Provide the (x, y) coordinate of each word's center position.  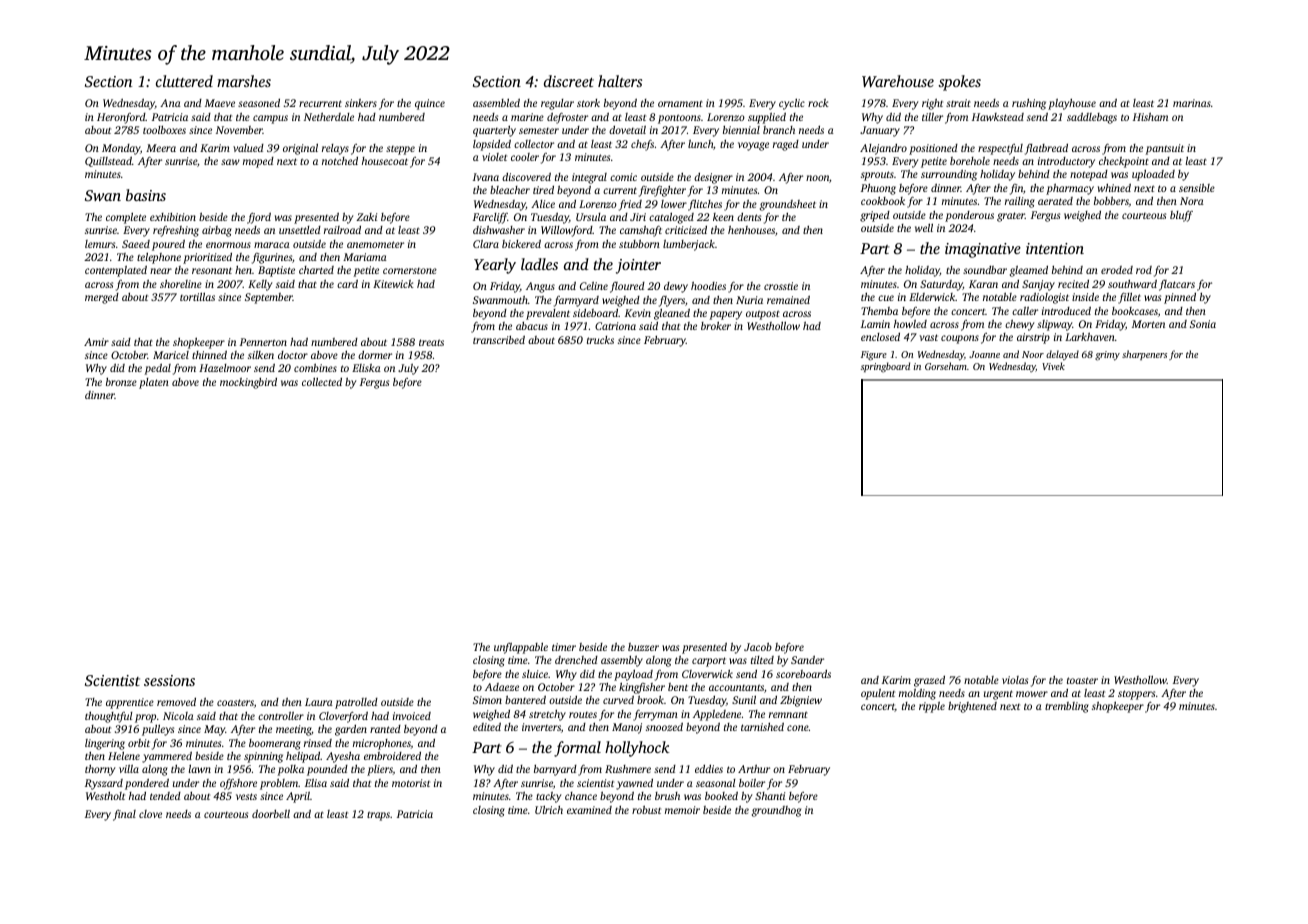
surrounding (949, 175)
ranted (385, 729)
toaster (1082, 680)
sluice (535, 674)
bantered (525, 699)
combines (315, 367)
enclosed (880, 337)
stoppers (1136, 695)
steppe (400, 150)
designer (713, 178)
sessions (169, 680)
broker (716, 325)
